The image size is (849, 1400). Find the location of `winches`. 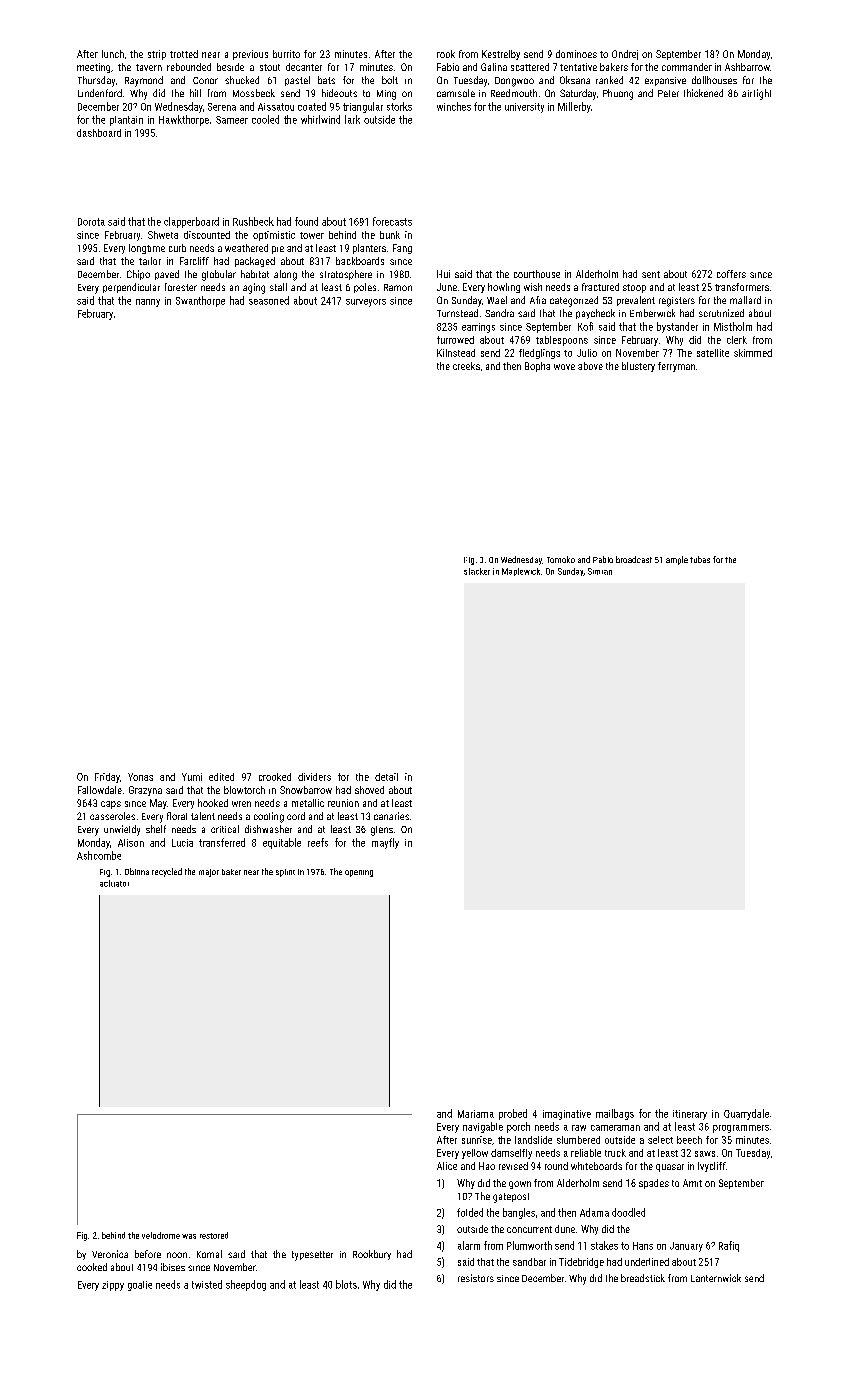

winches is located at coordinates (454, 106).
